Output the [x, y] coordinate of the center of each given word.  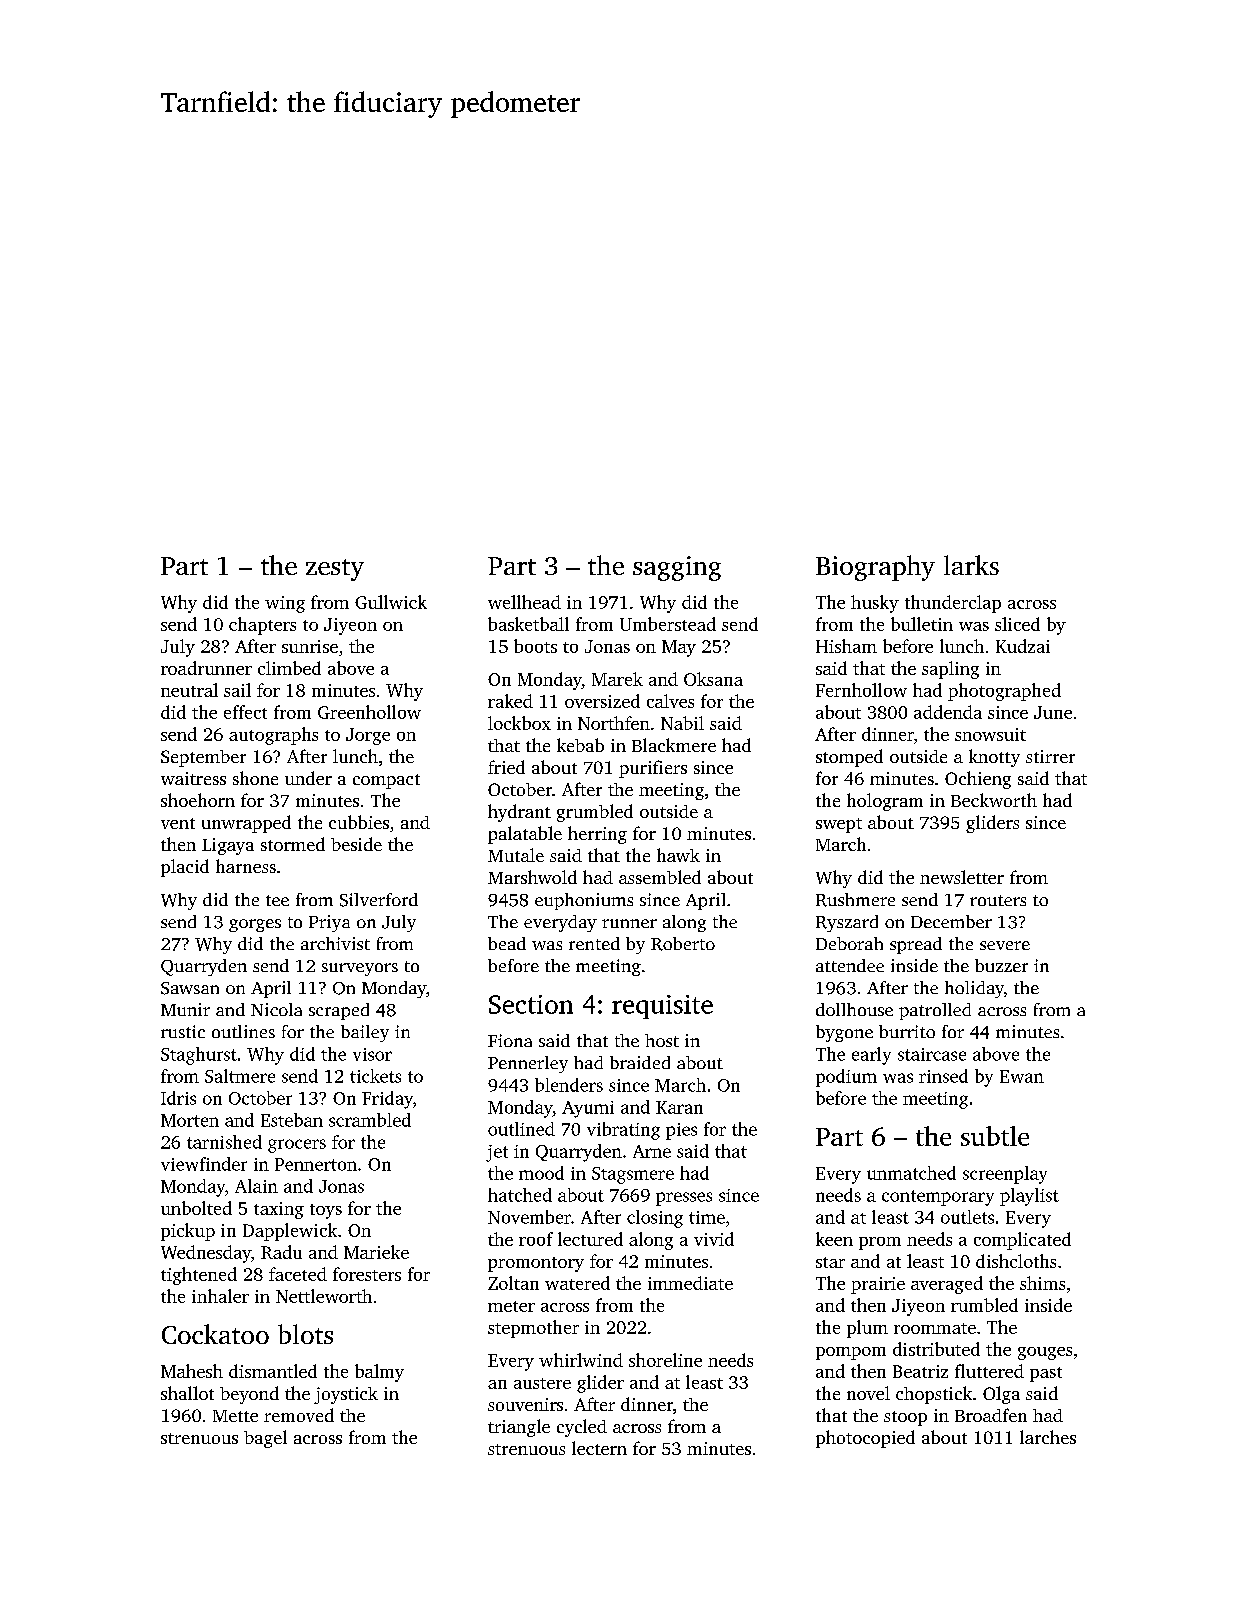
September [203, 758]
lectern [599, 1448]
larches [1048, 1437]
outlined [521, 1129]
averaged [947, 1285]
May [679, 648]
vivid [714, 1239]
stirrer [1050, 756]
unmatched [911, 1173]
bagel [265, 1439]
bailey [365, 1033]
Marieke [376, 1252]
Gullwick [391, 602]
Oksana [713, 679]
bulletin [922, 624]
